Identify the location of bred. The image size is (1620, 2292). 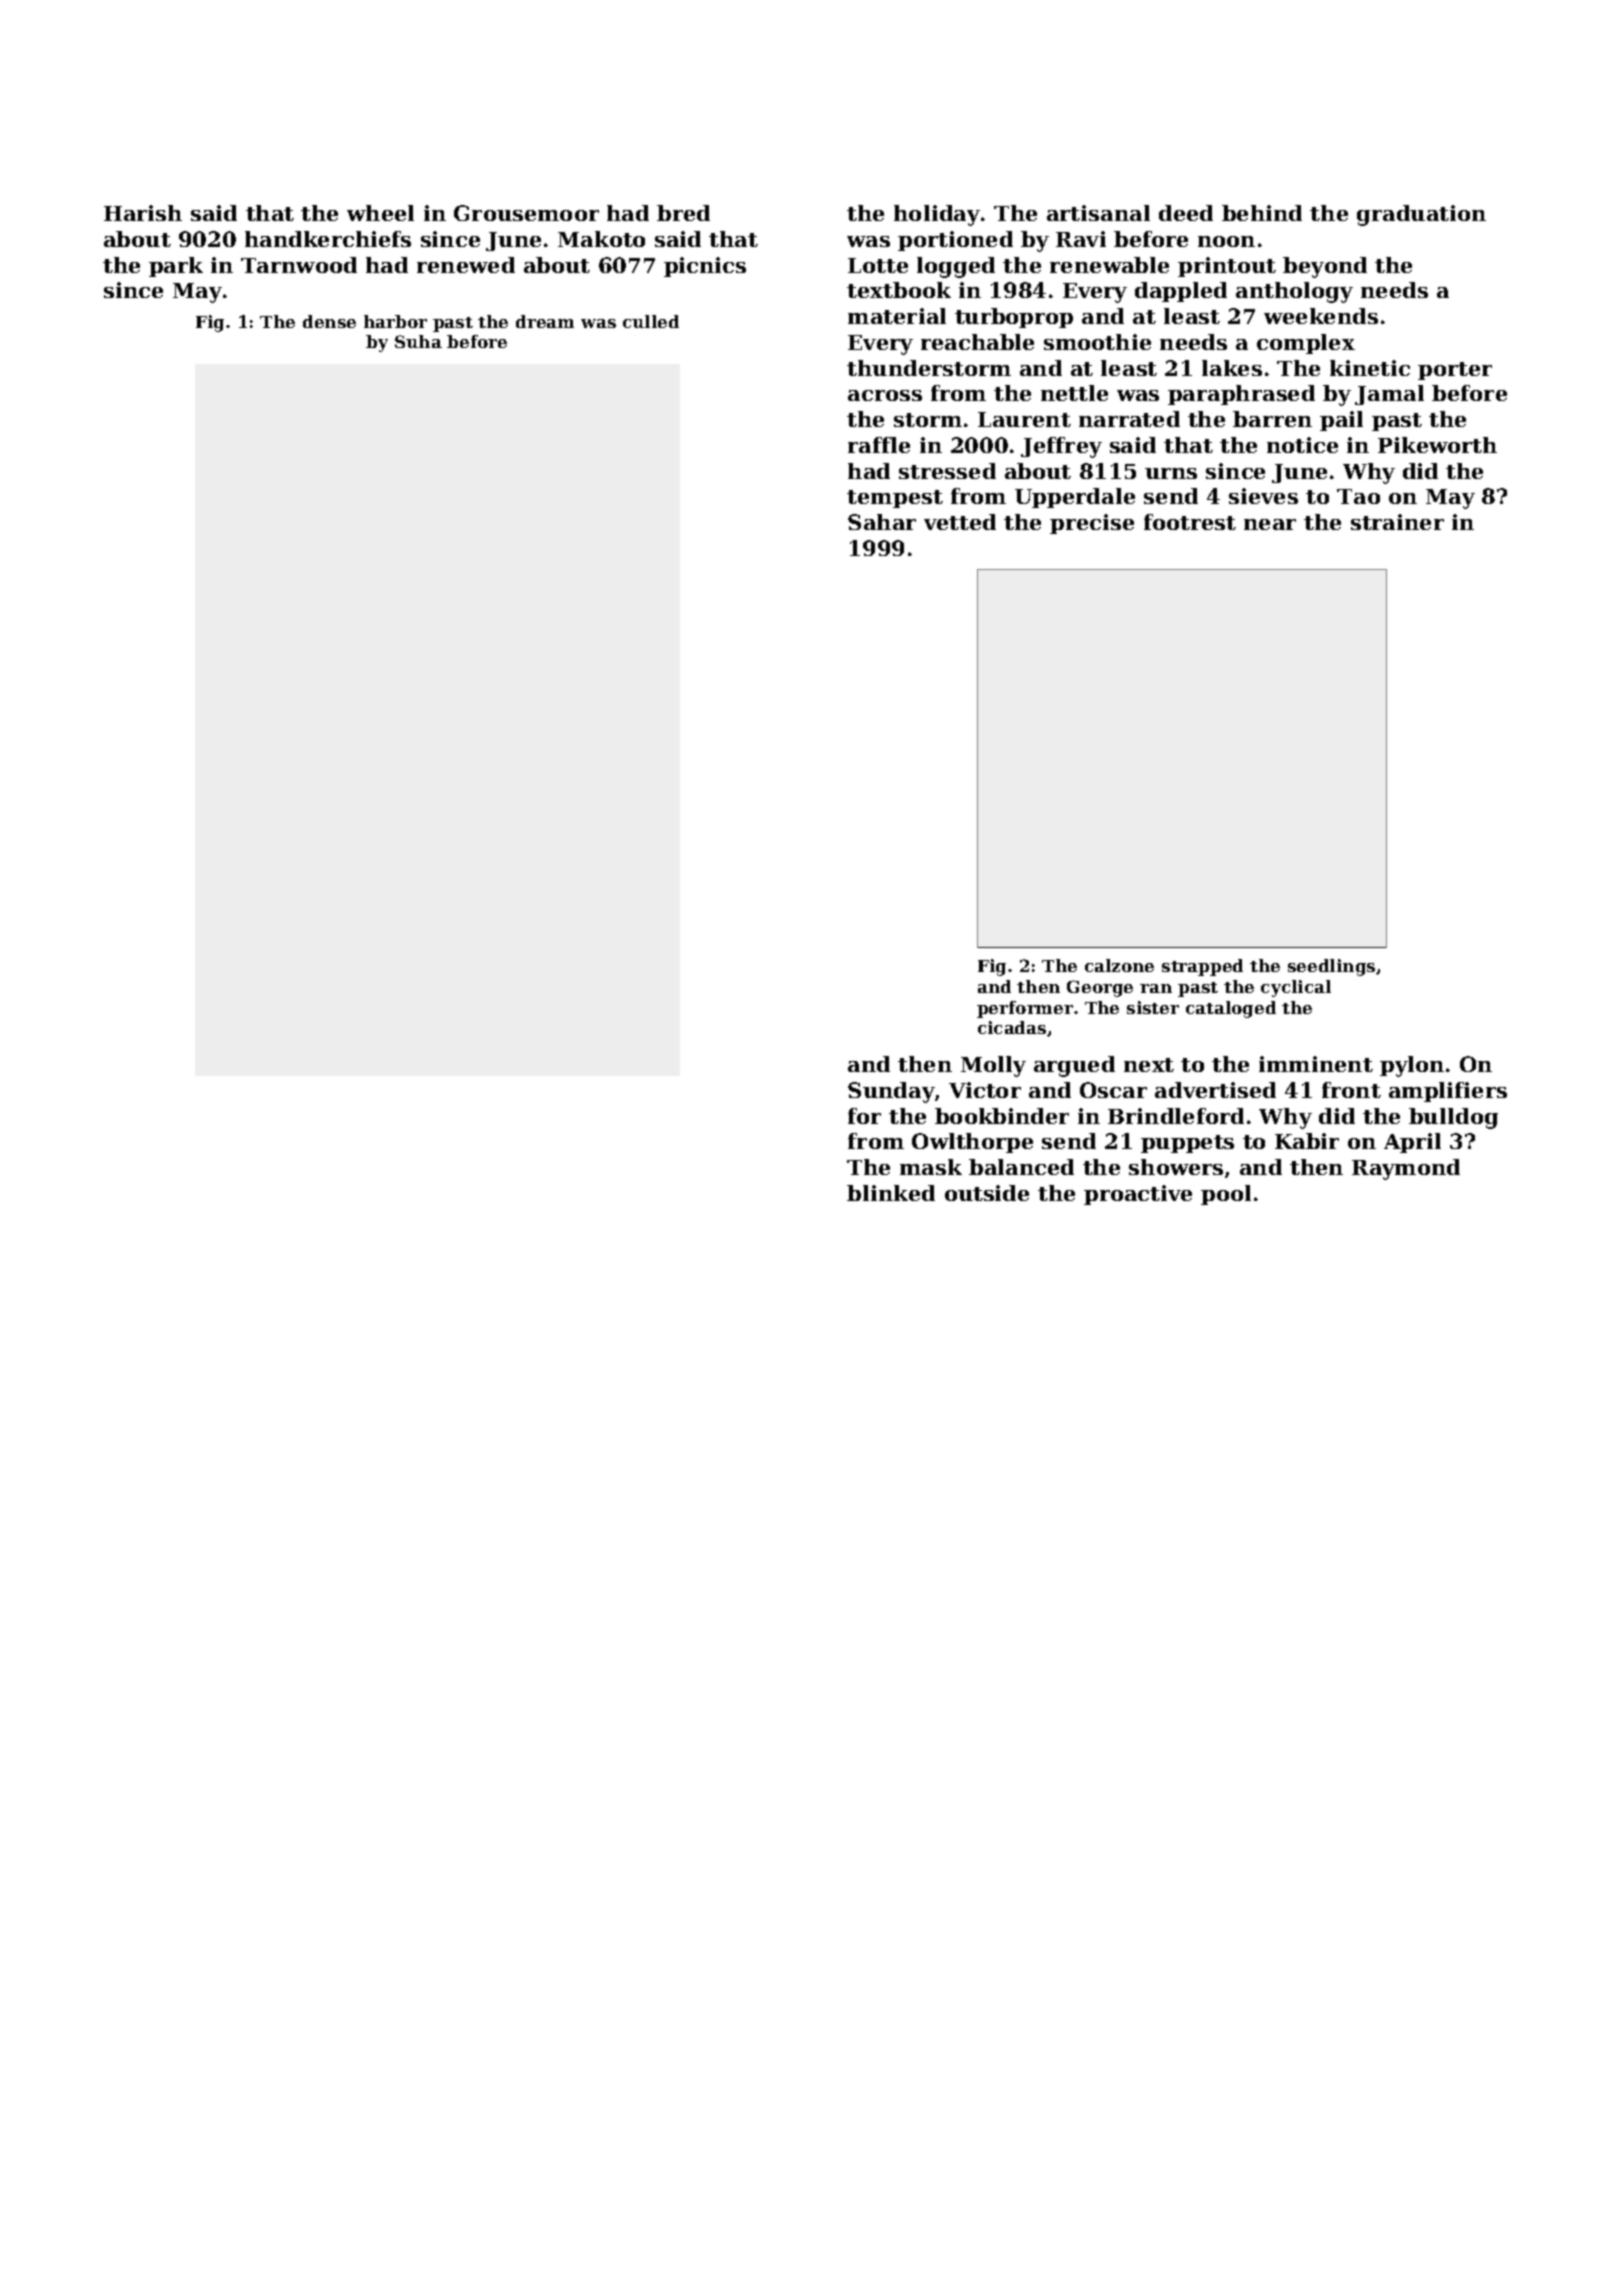
(683, 213).
